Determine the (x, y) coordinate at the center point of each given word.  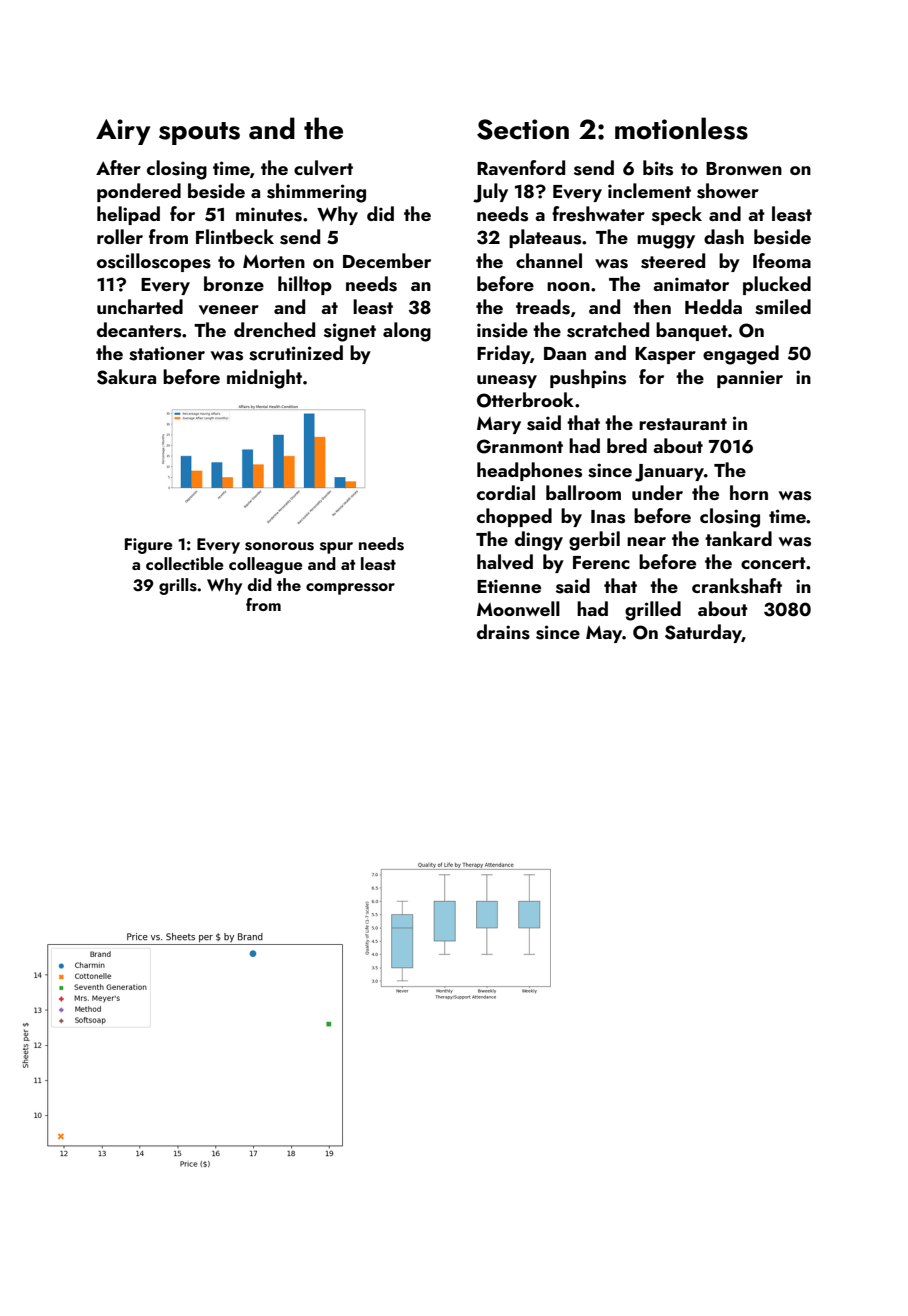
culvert (323, 168)
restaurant (683, 424)
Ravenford (521, 168)
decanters (139, 330)
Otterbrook (525, 400)
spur (336, 548)
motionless (681, 128)
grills (178, 586)
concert (773, 563)
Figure (149, 546)
